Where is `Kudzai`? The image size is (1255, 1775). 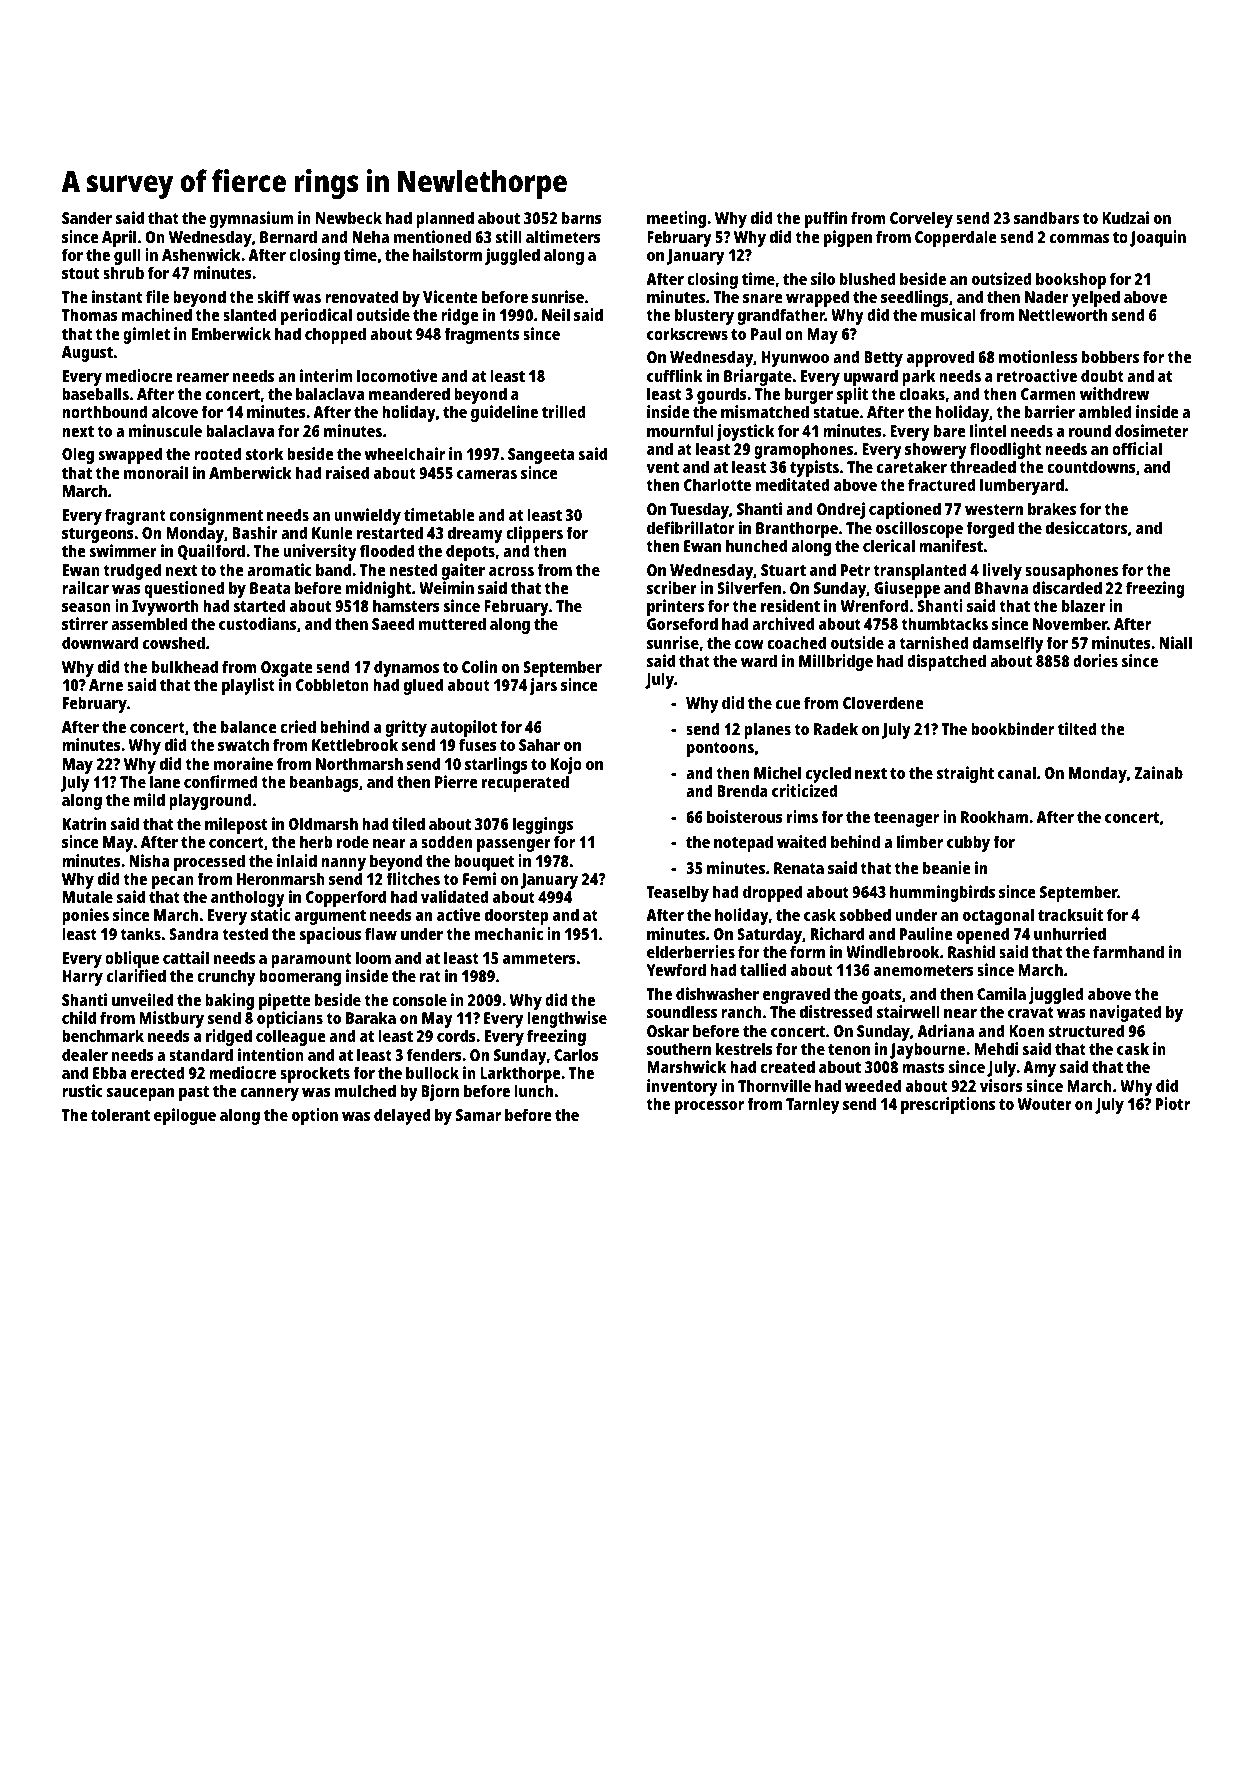
Kudzai is located at coordinates (1125, 217).
